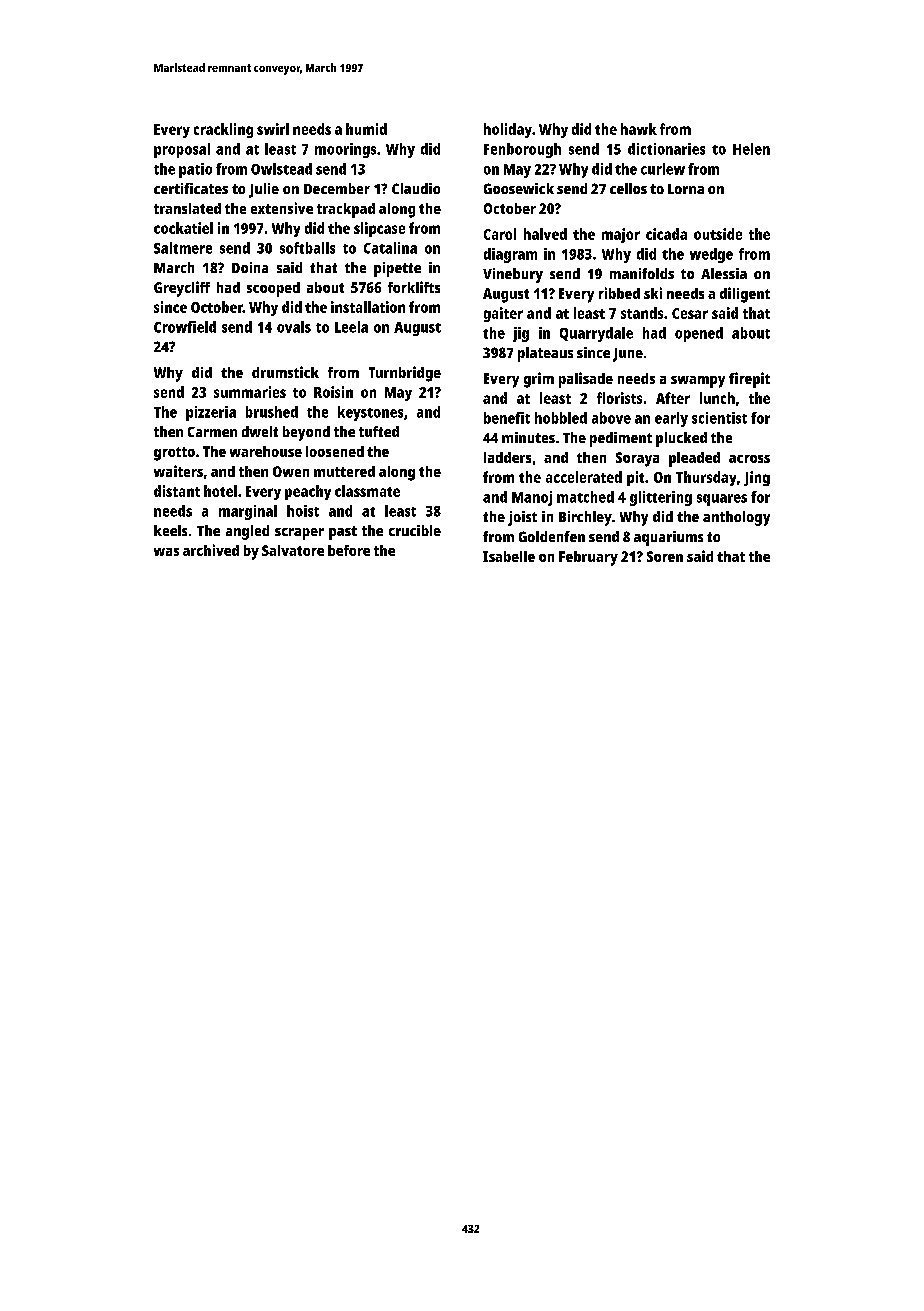  Describe the element at coordinates (681, 439) in the image. I see `plucked` at that location.
